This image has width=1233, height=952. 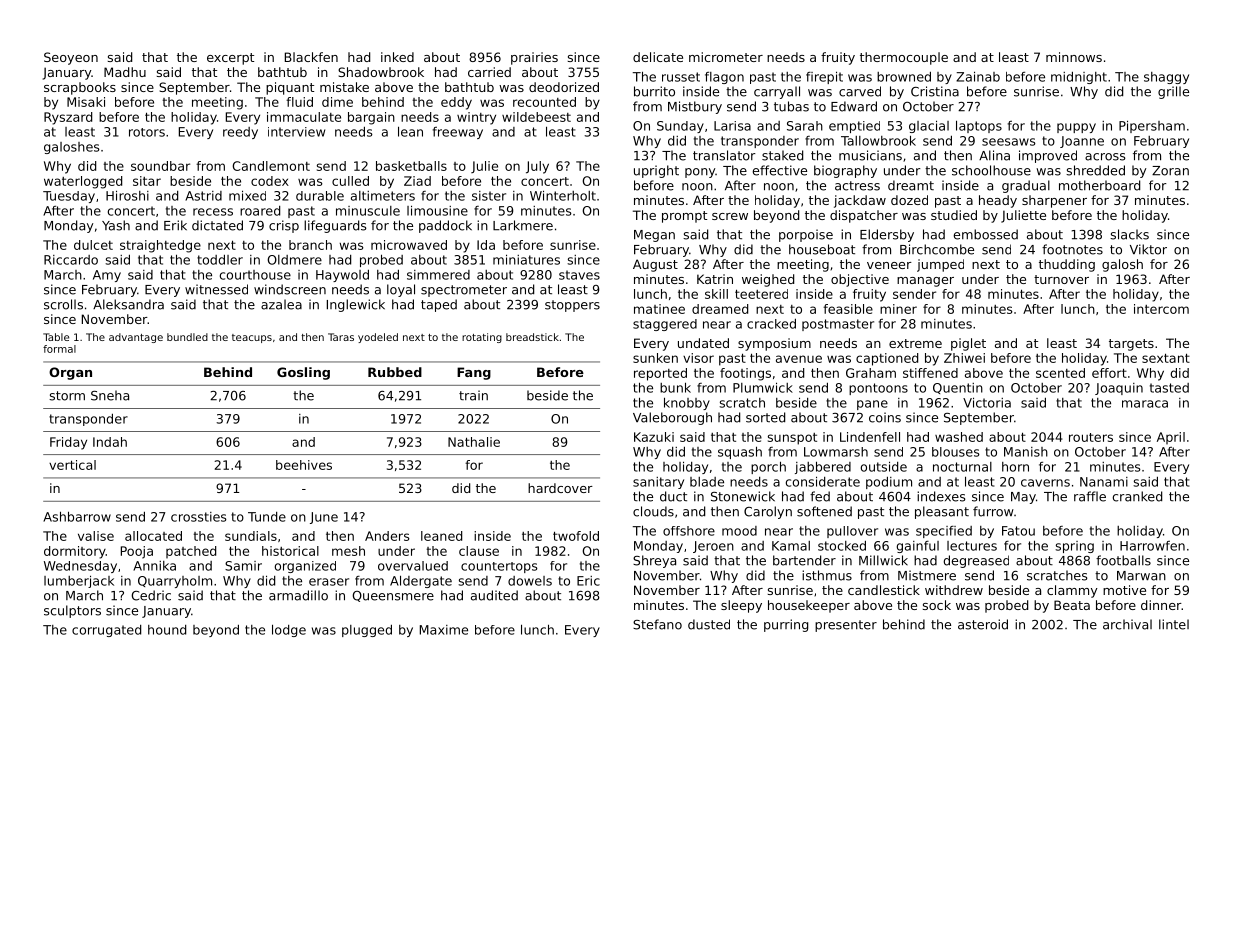 What do you see at coordinates (1161, 309) in the image?
I see `intercom` at bounding box center [1161, 309].
